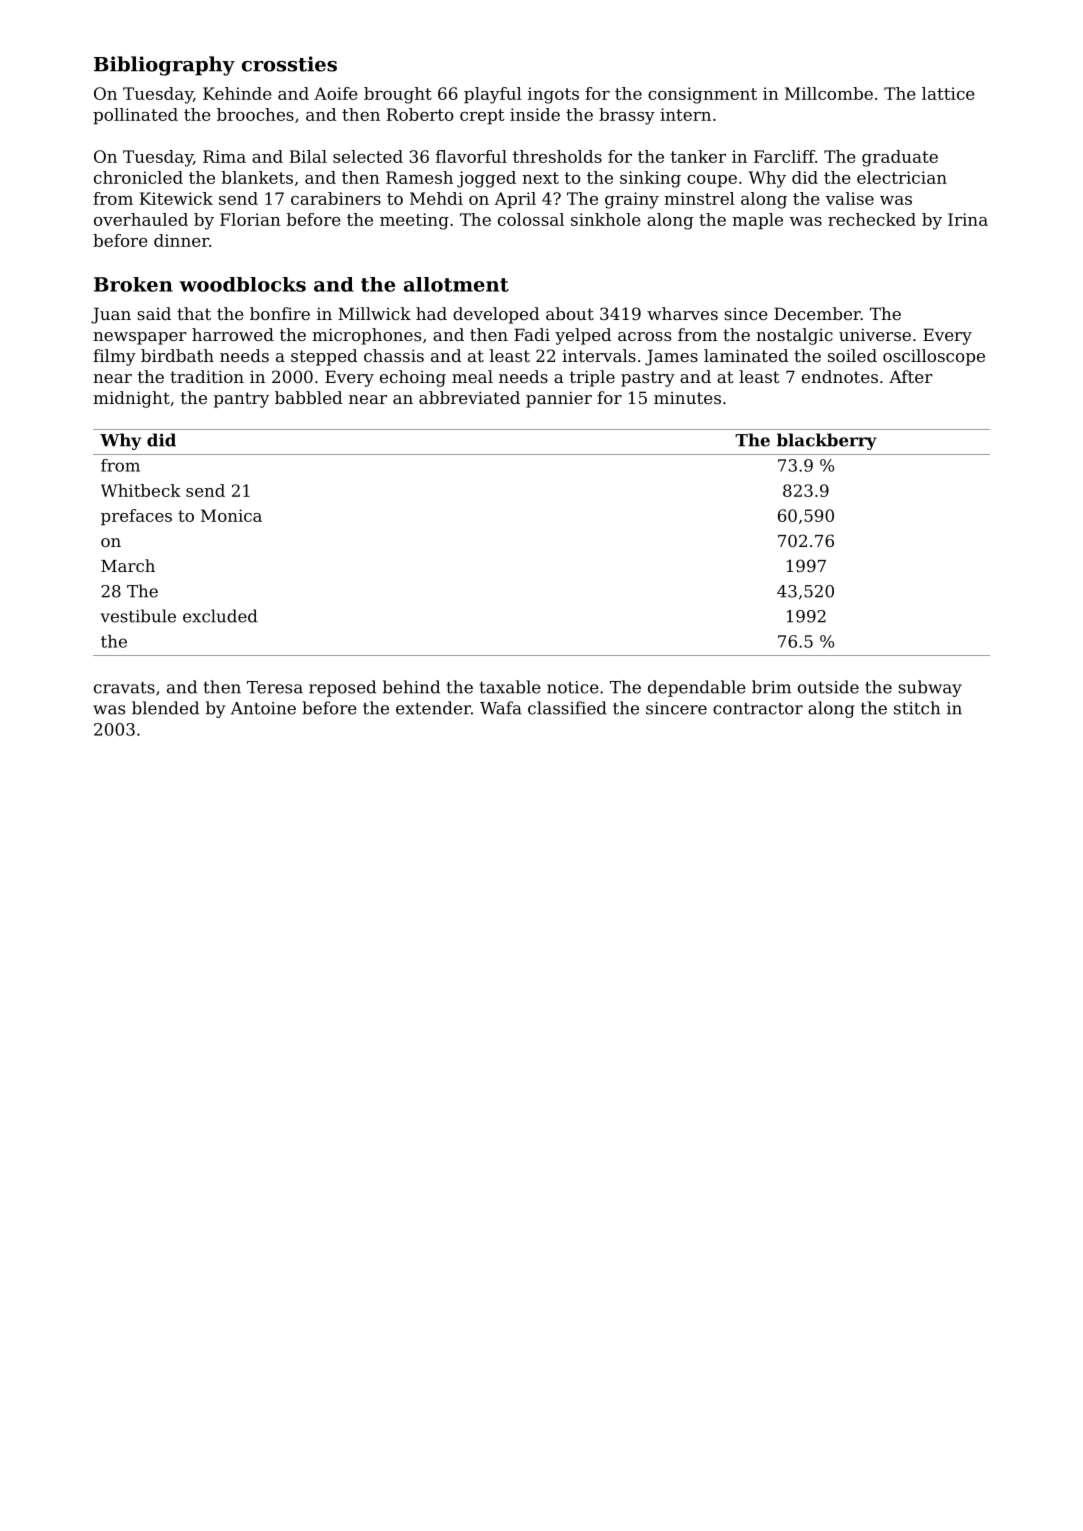 Image resolution: width=1083 pixels, height=1531 pixels. Describe the element at coordinates (968, 219) in the document. I see `Irina` at that location.
